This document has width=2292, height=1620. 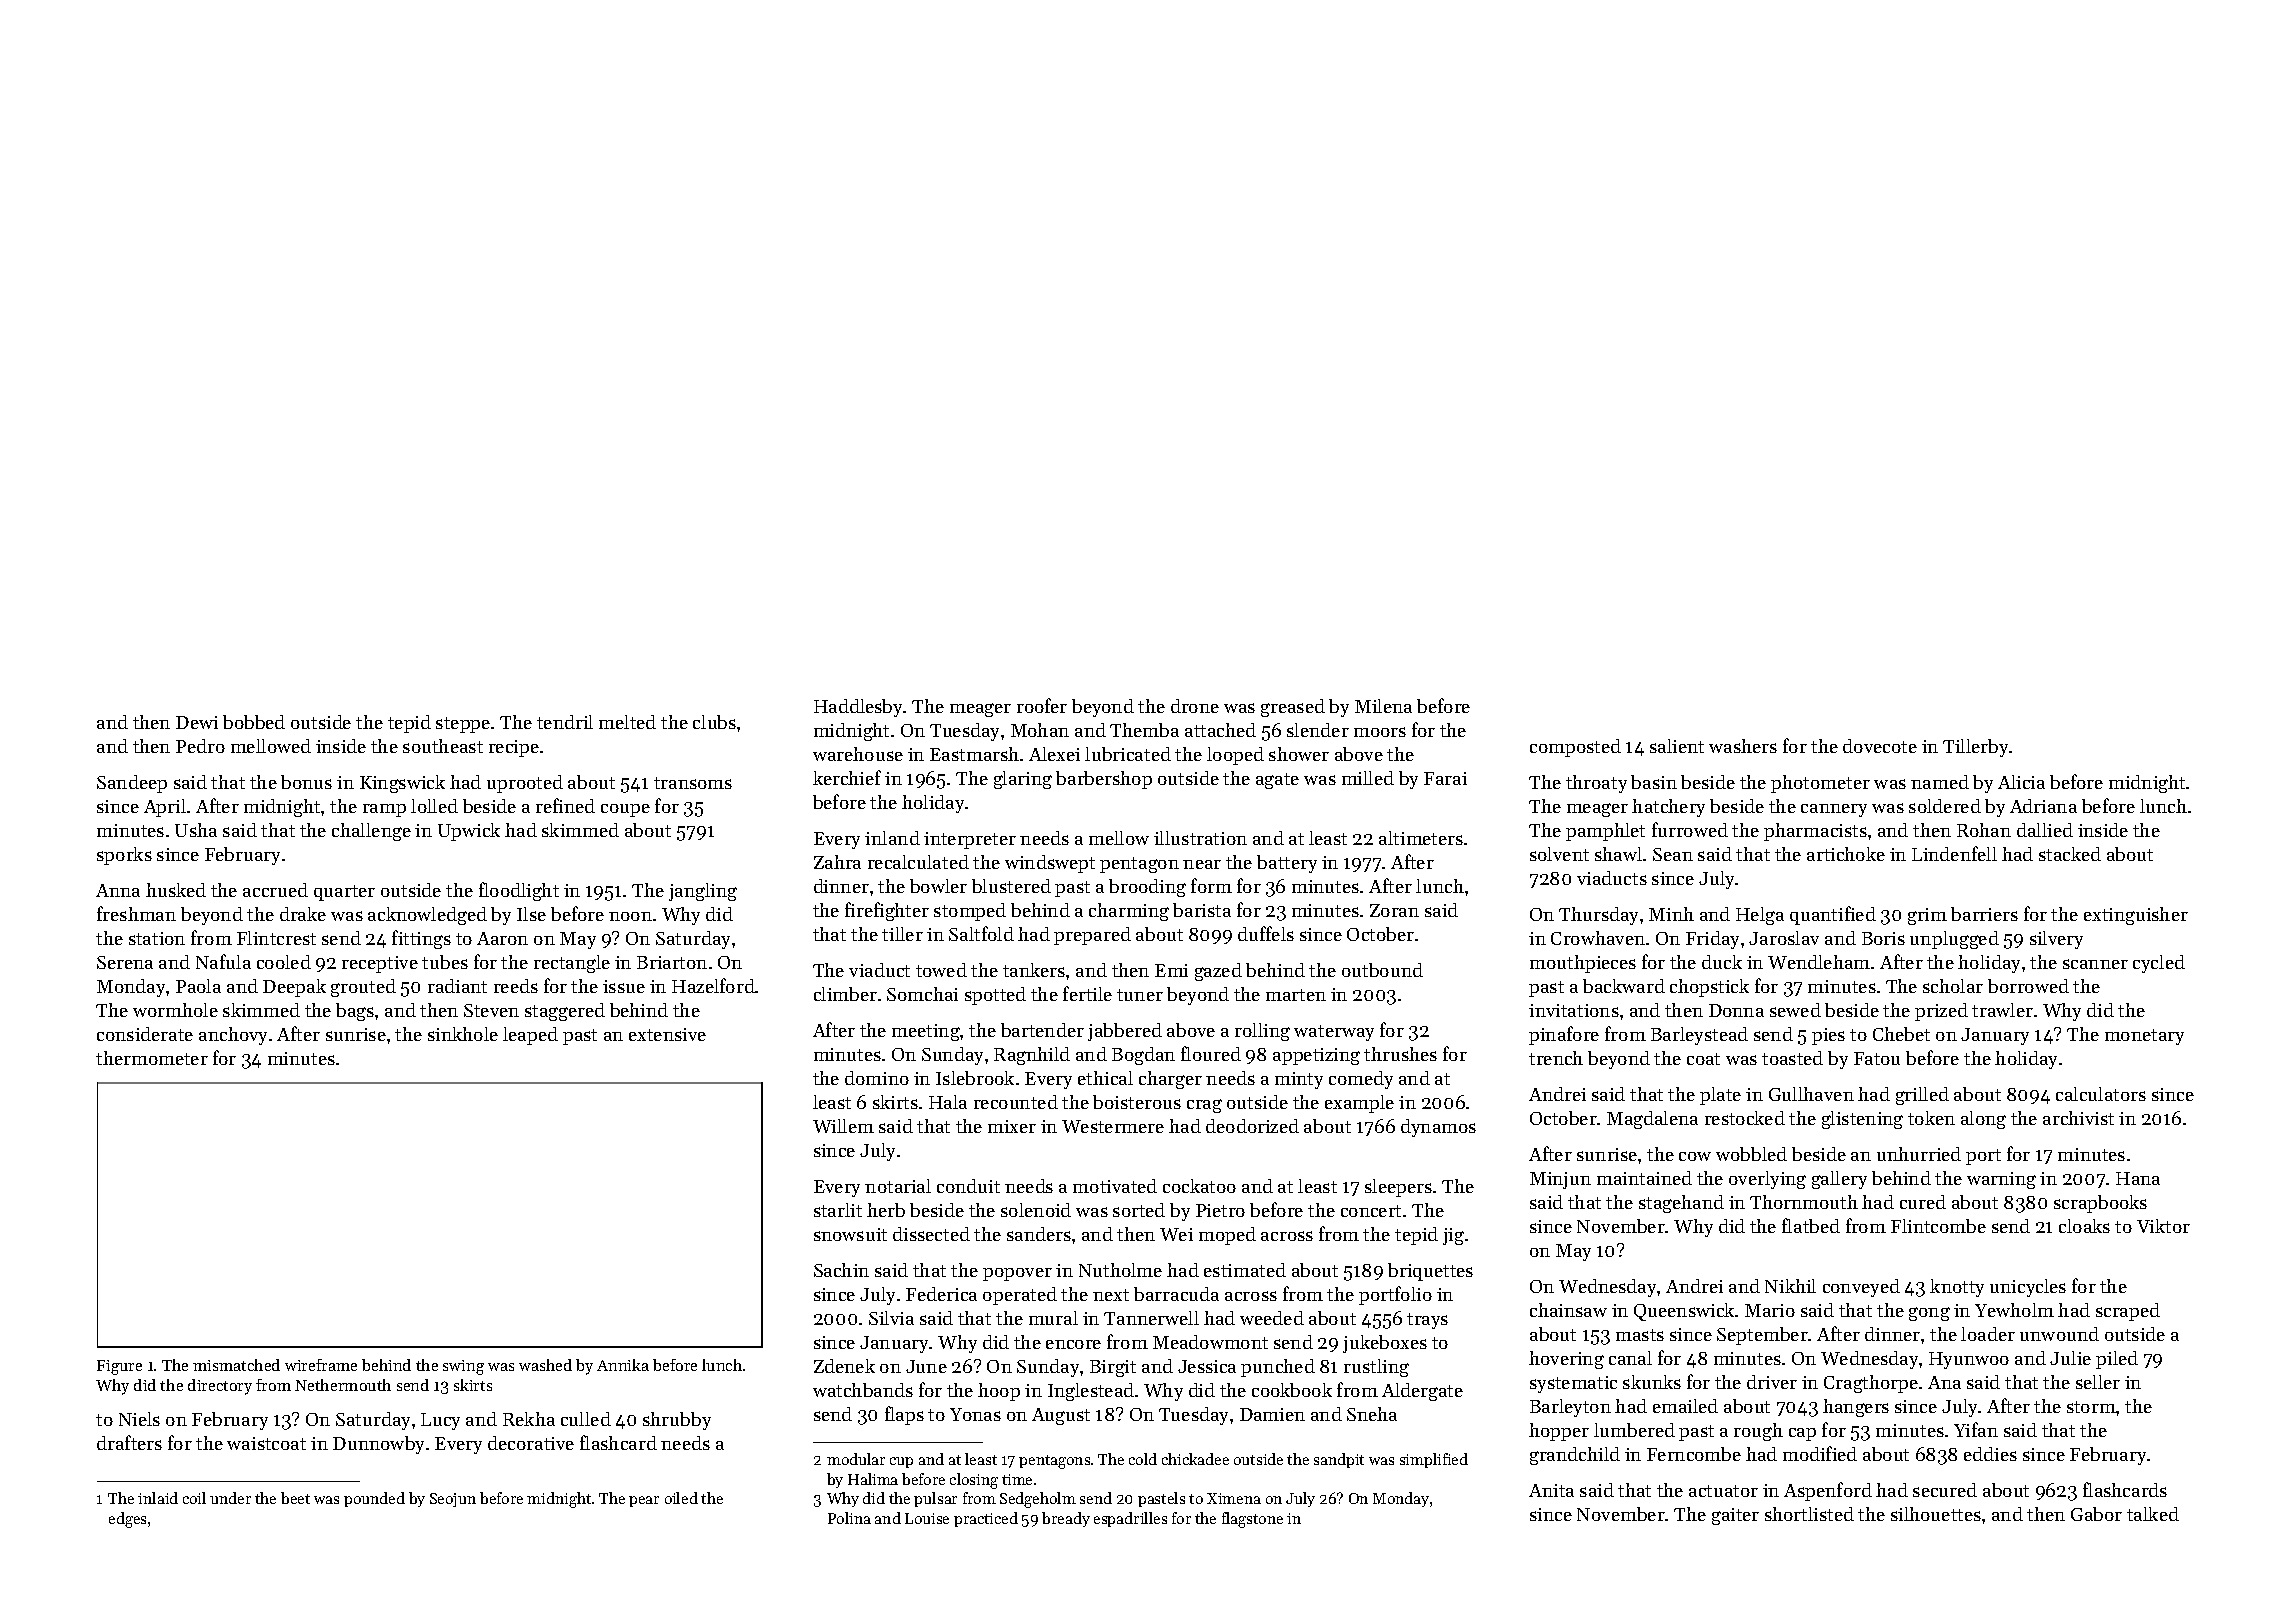 I want to click on Seojun, so click(x=453, y=1500).
